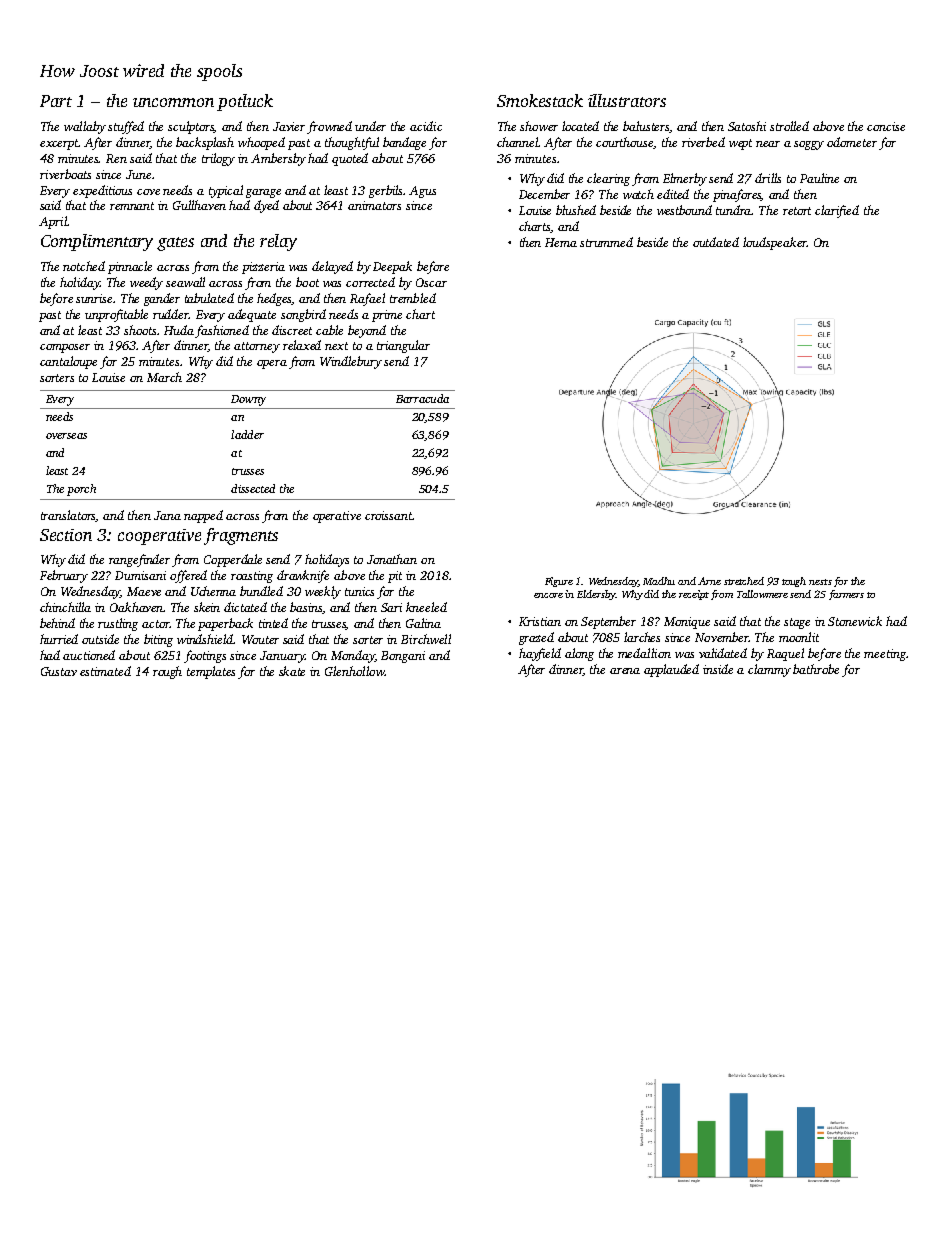 The width and height of the page is (952, 1233). I want to click on applauded, so click(671, 670).
